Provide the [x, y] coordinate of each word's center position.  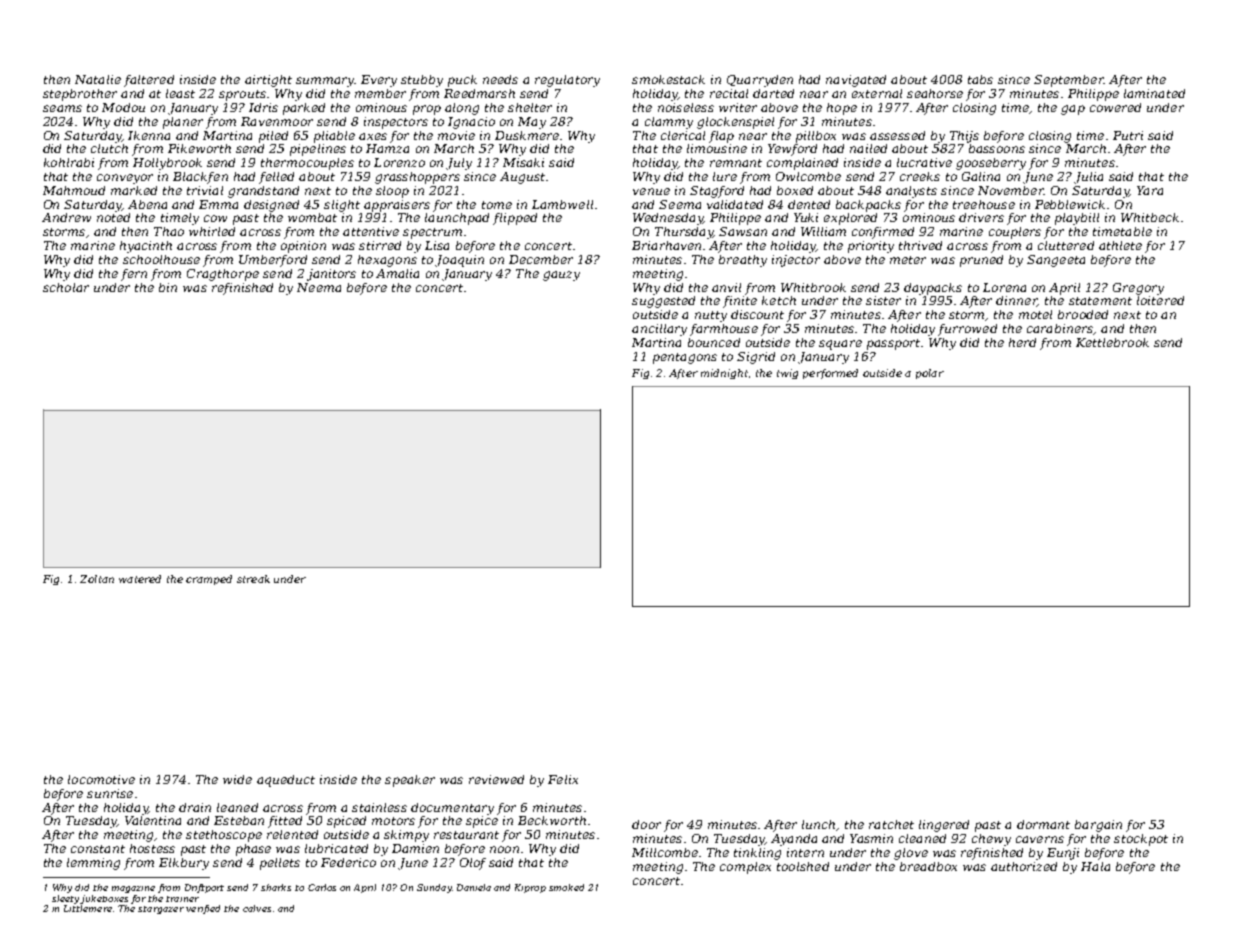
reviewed [496, 779]
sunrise [110, 793]
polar [930, 374]
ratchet [891, 824]
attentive [371, 231]
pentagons [685, 358]
